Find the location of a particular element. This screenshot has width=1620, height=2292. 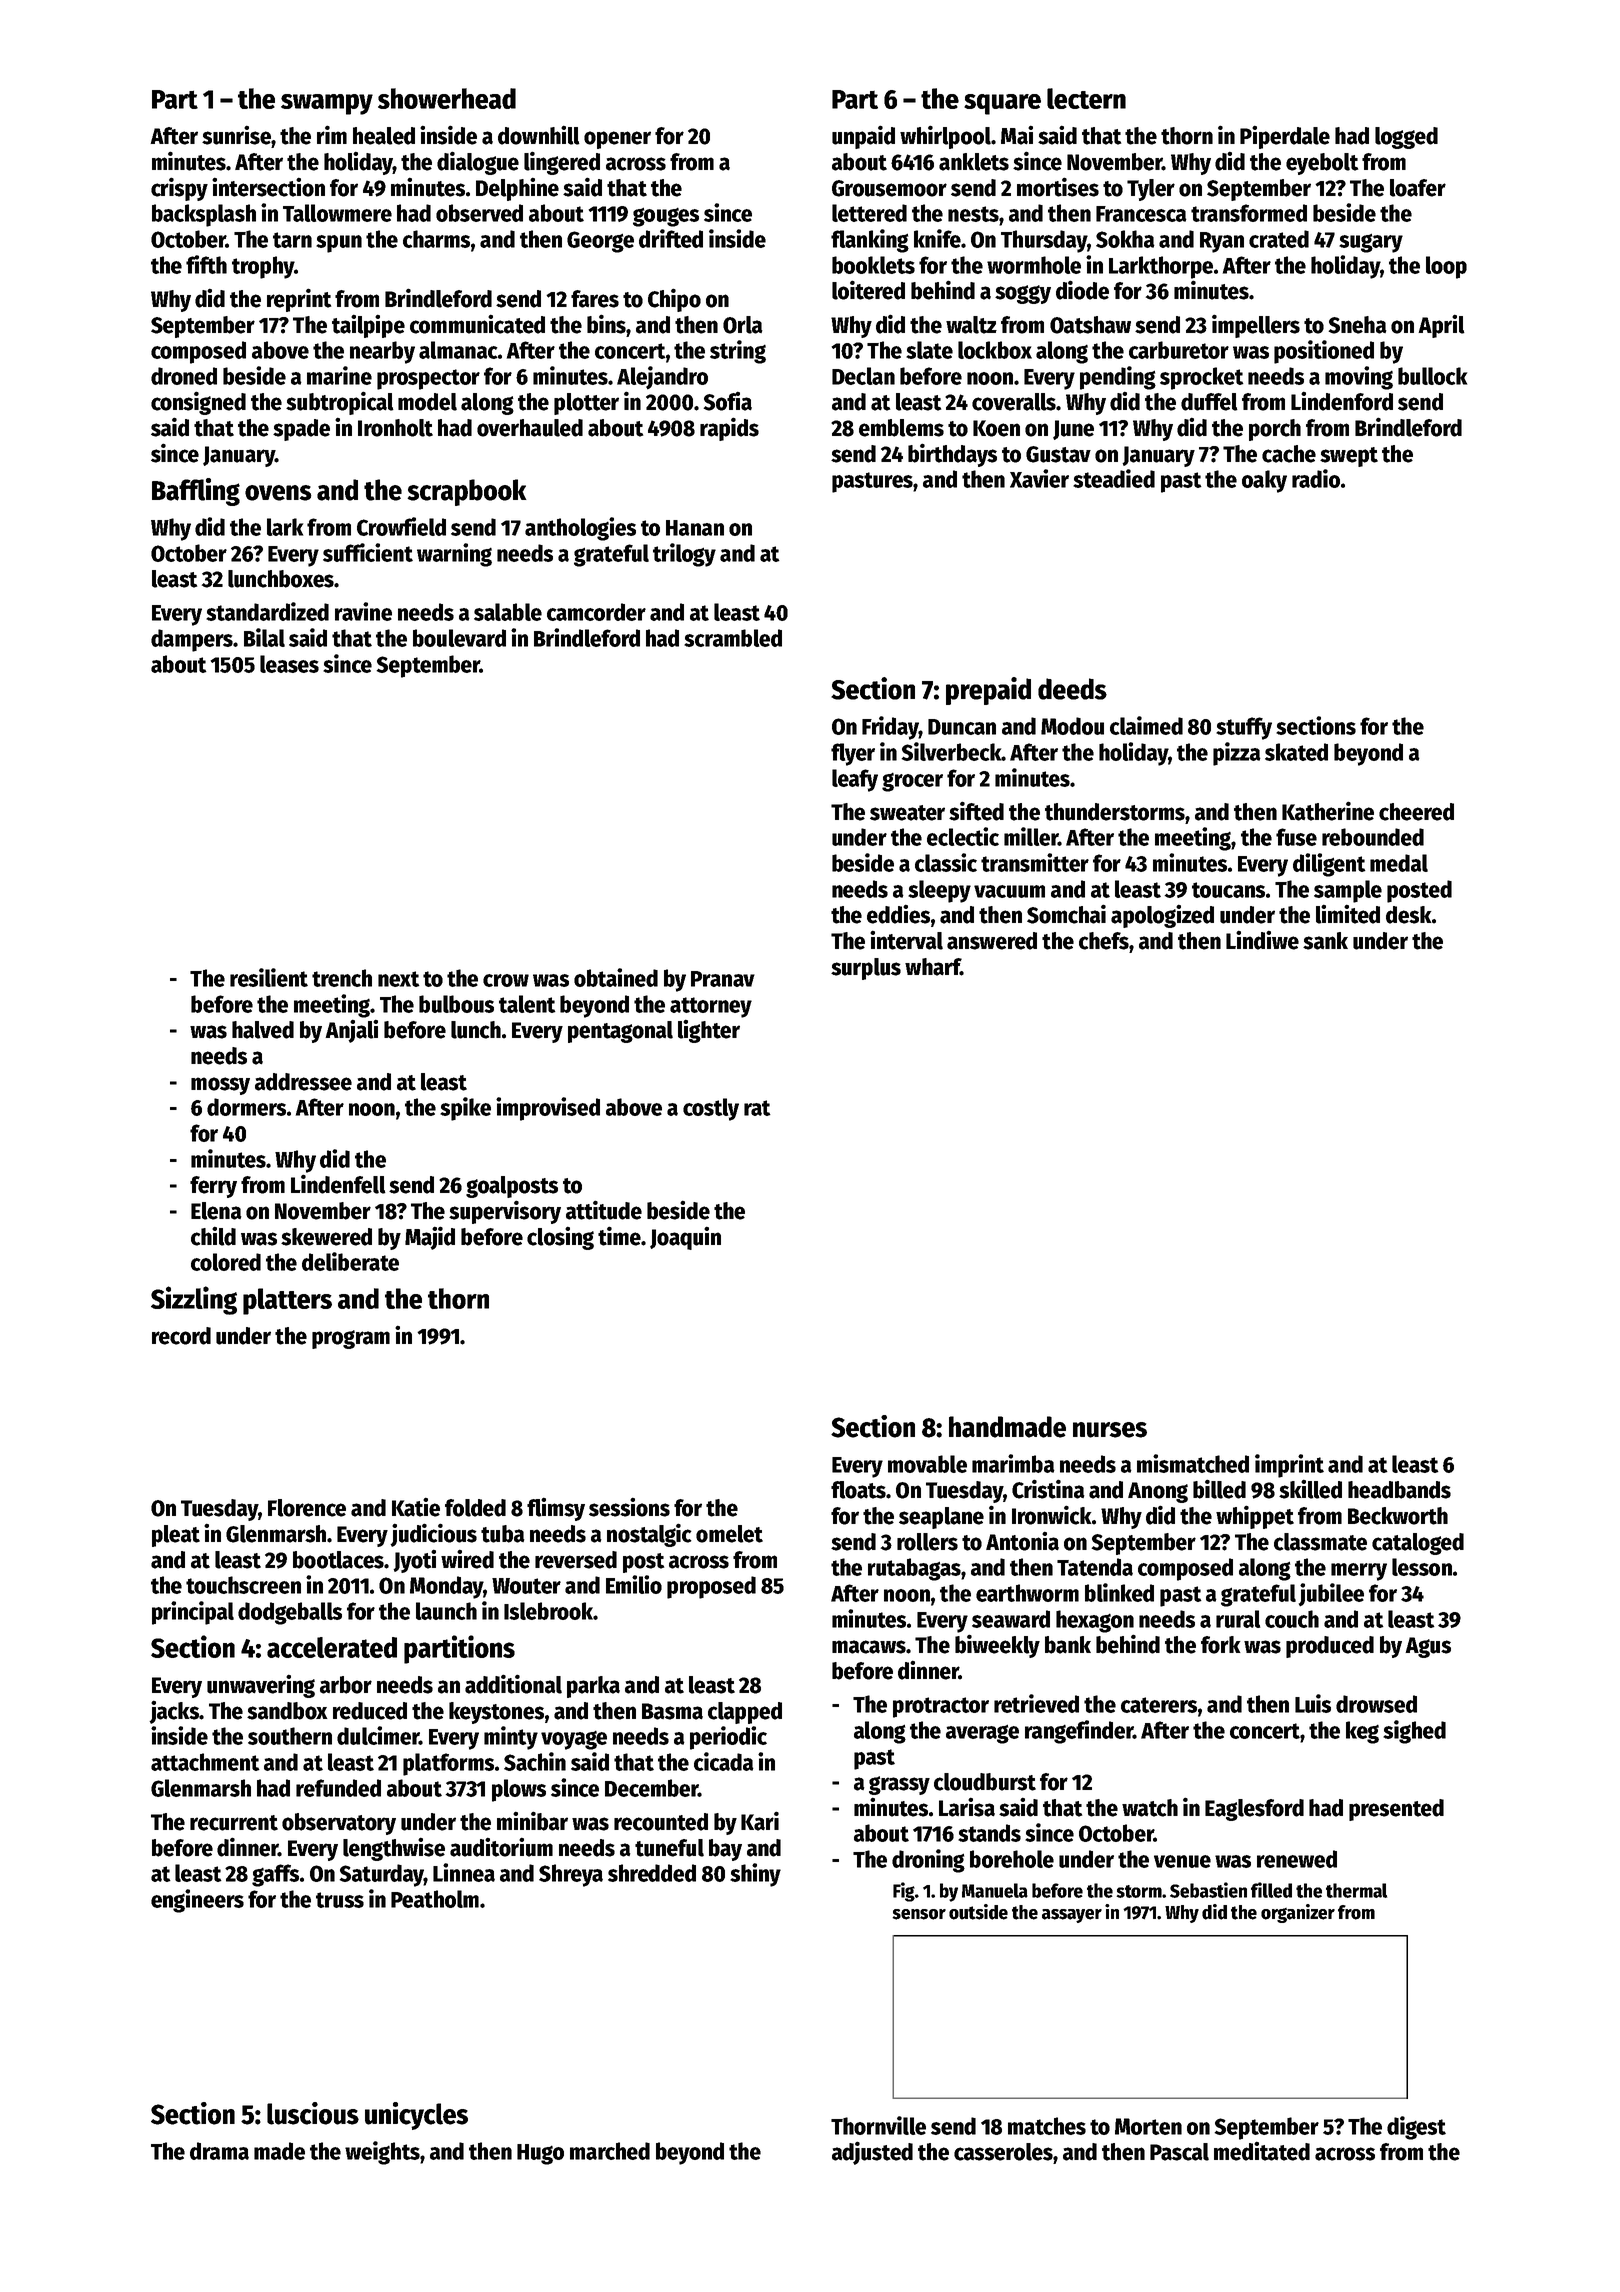

stuffy is located at coordinates (1244, 728).
